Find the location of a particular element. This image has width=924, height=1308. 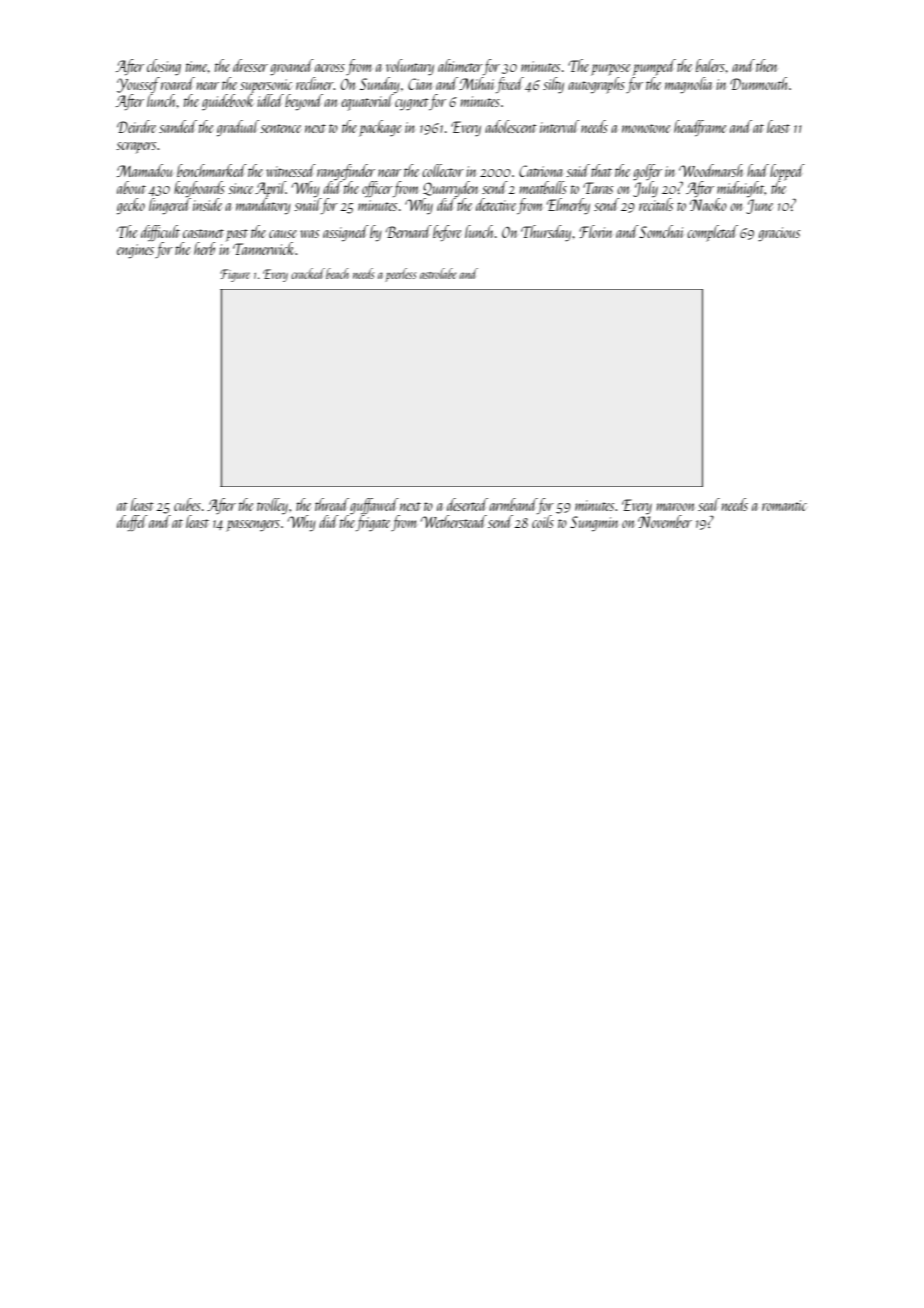

Figure is located at coordinates (235, 275).
